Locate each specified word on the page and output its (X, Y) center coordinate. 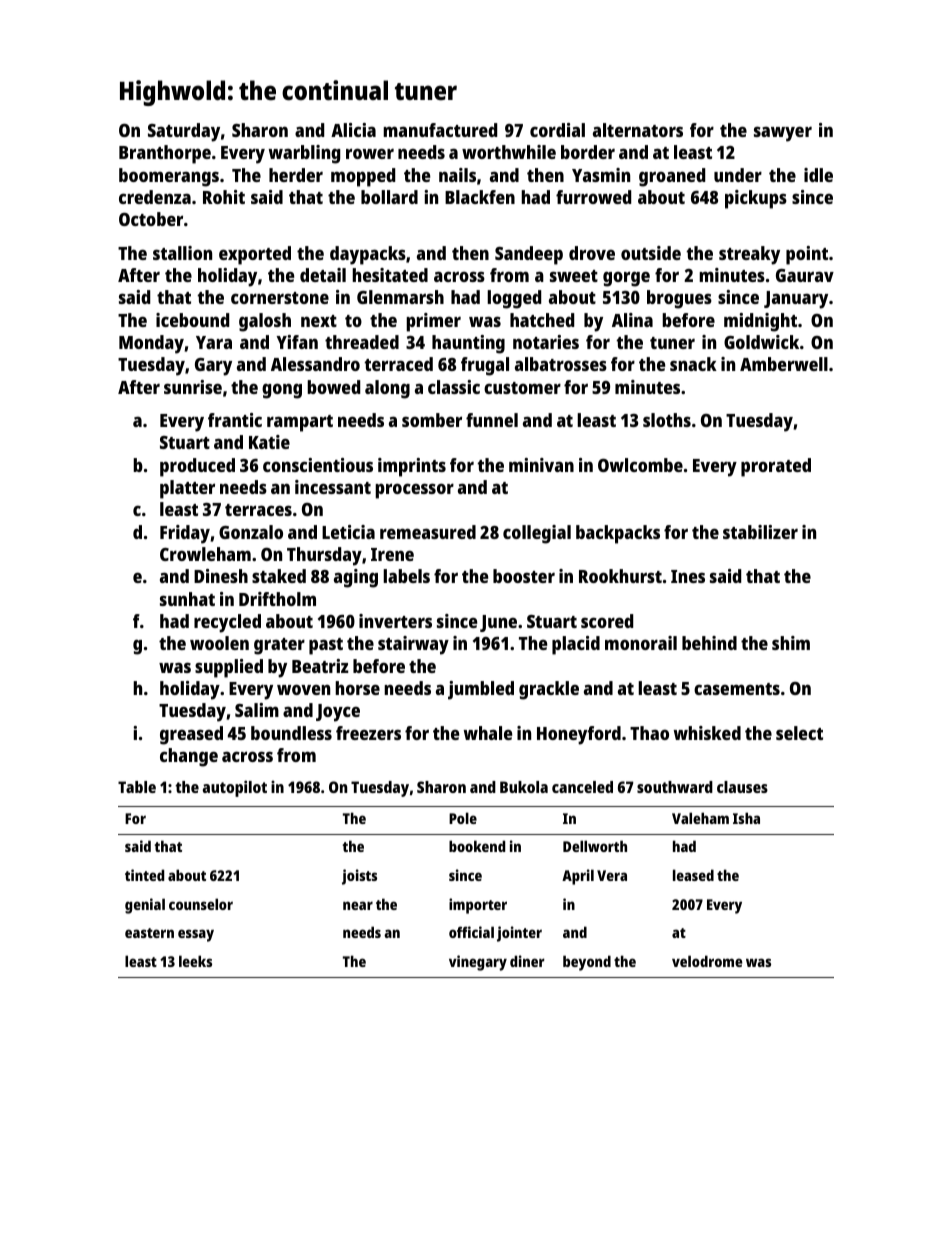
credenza (155, 197)
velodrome (707, 961)
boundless (291, 733)
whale (488, 733)
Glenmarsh (400, 297)
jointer (519, 934)
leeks (195, 961)
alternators (638, 130)
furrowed (593, 197)
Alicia (353, 130)
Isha (746, 818)
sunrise (193, 387)
